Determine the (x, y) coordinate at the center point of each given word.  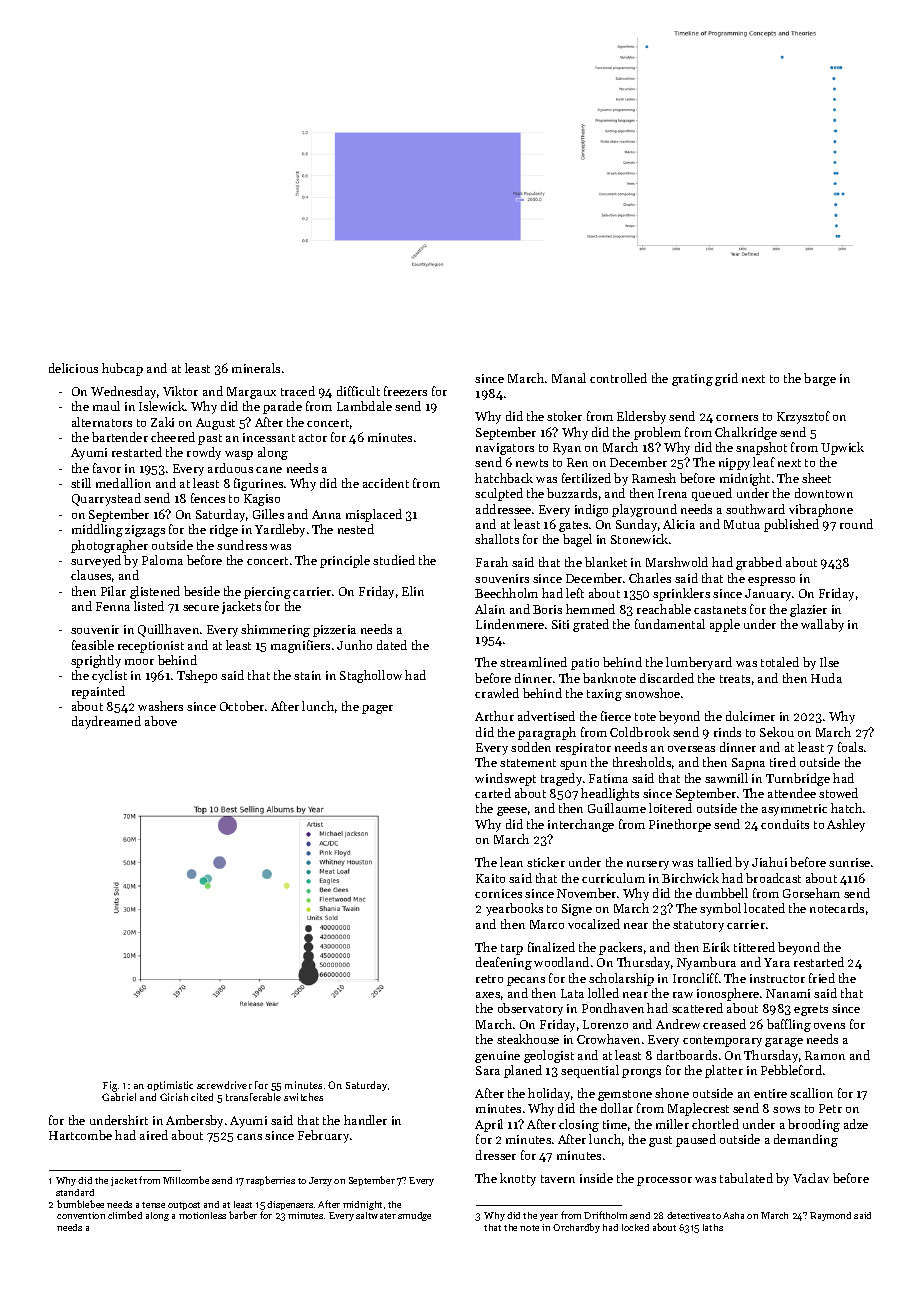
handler (365, 1120)
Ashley (846, 825)
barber (243, 1215)
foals (850, 747)
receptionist (151, 647)
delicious (73, 368)
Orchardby (576, 1228)
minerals (256, 368)
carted (493, 793)
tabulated (746, 1178)
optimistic (170, 1086)
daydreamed (106, 722)
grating (692, 380)
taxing (604, 695)
